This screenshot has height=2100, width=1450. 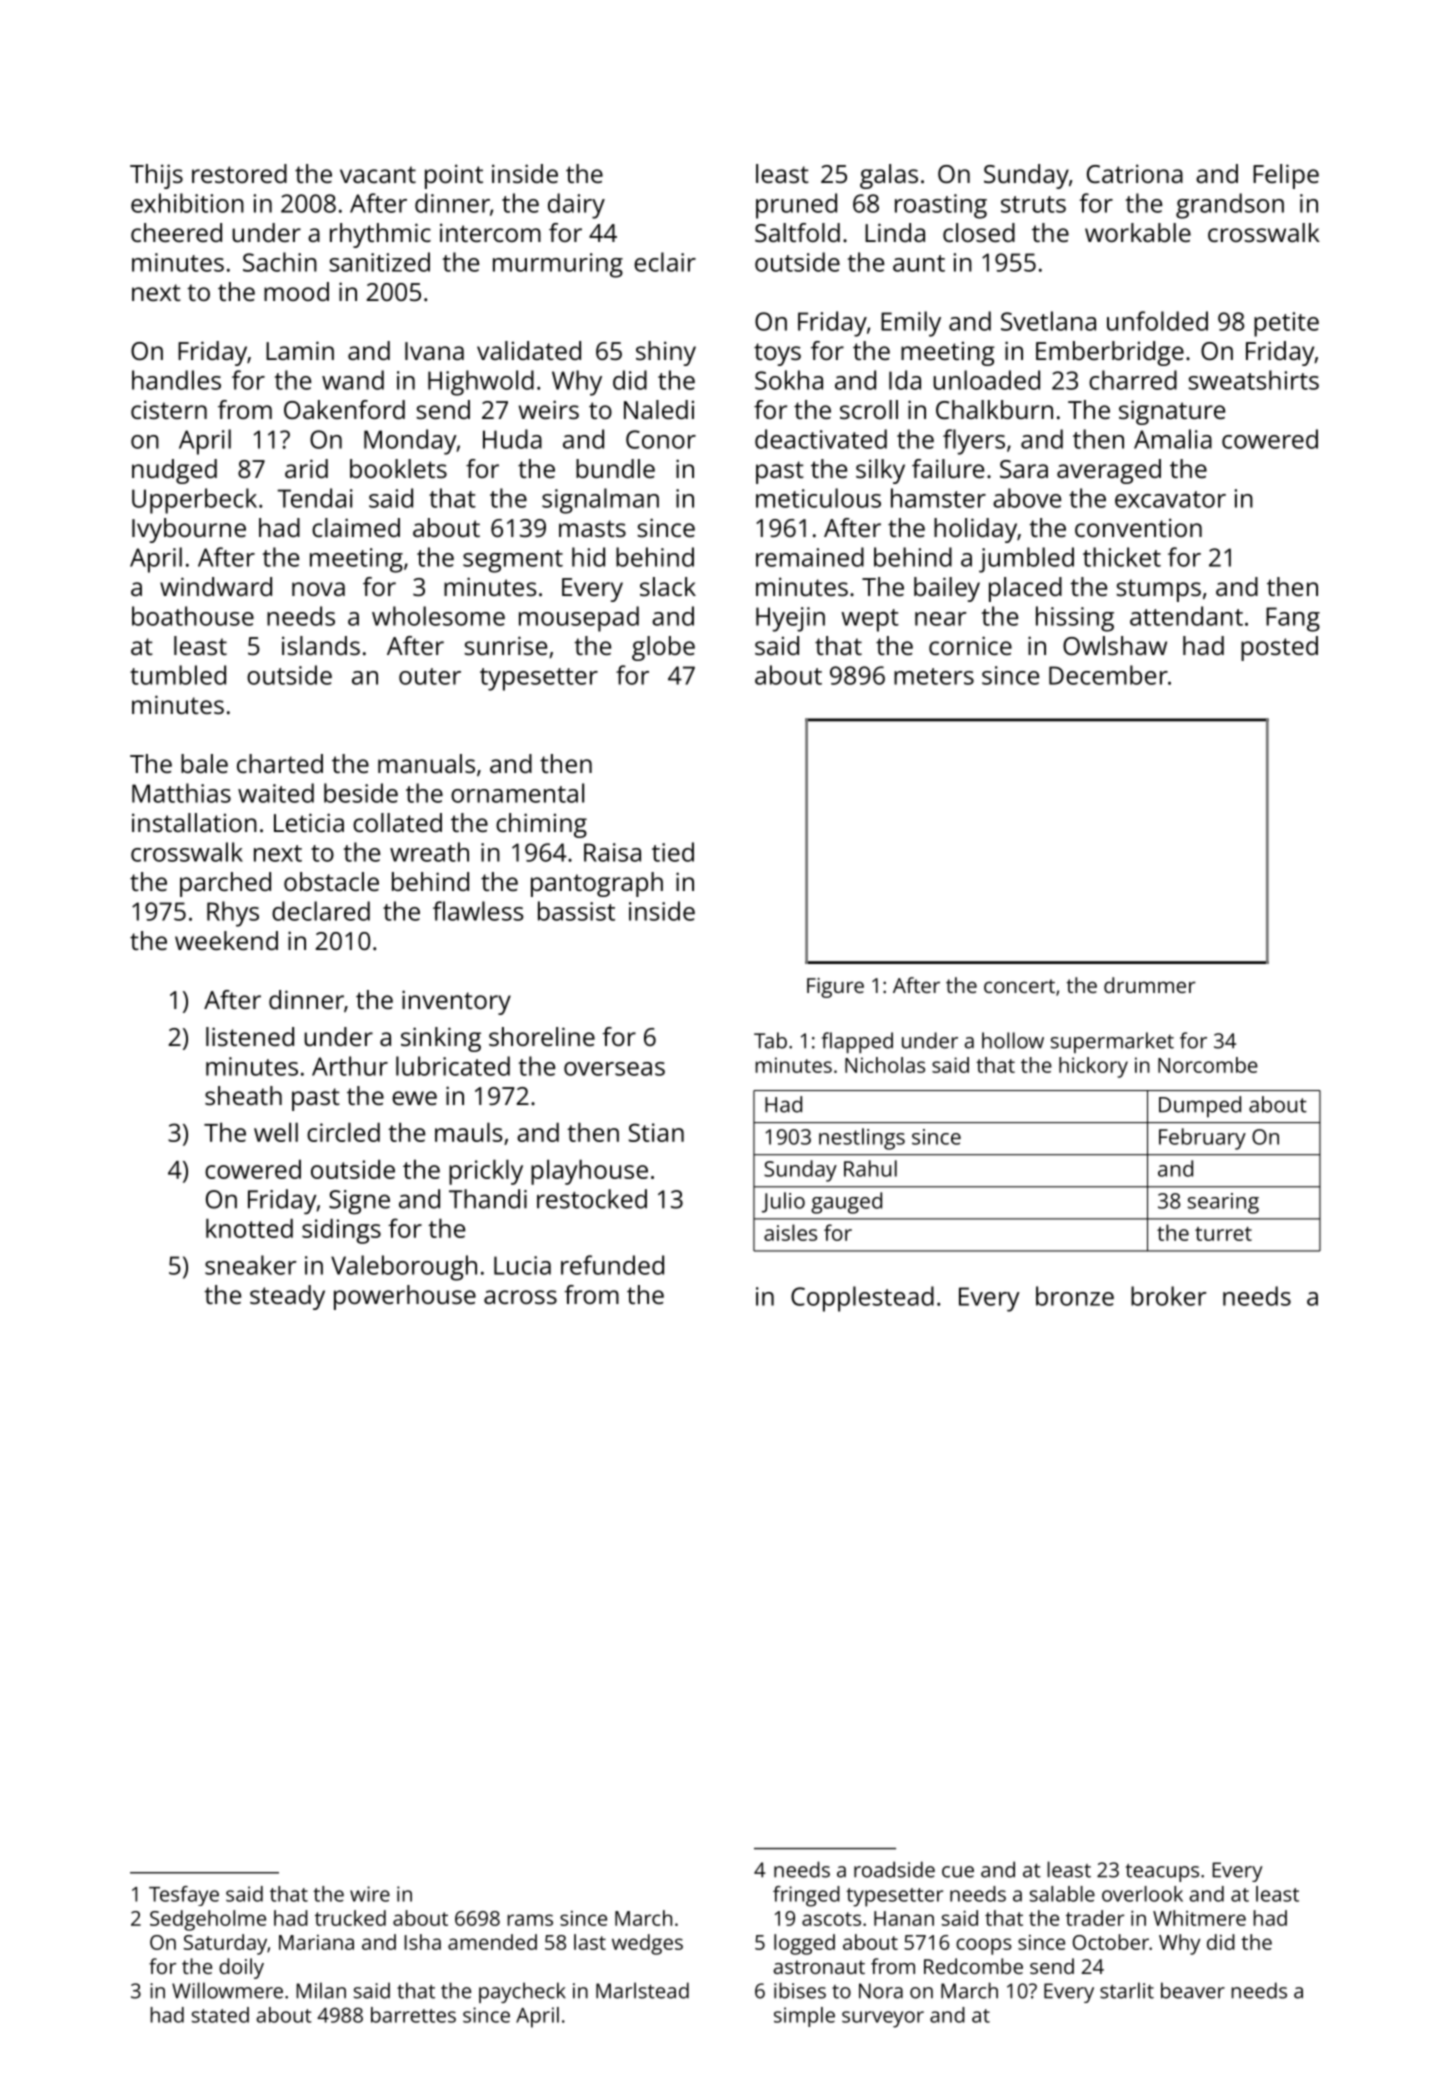 I want to click on shoreline, so click(x=542, y=1036).
